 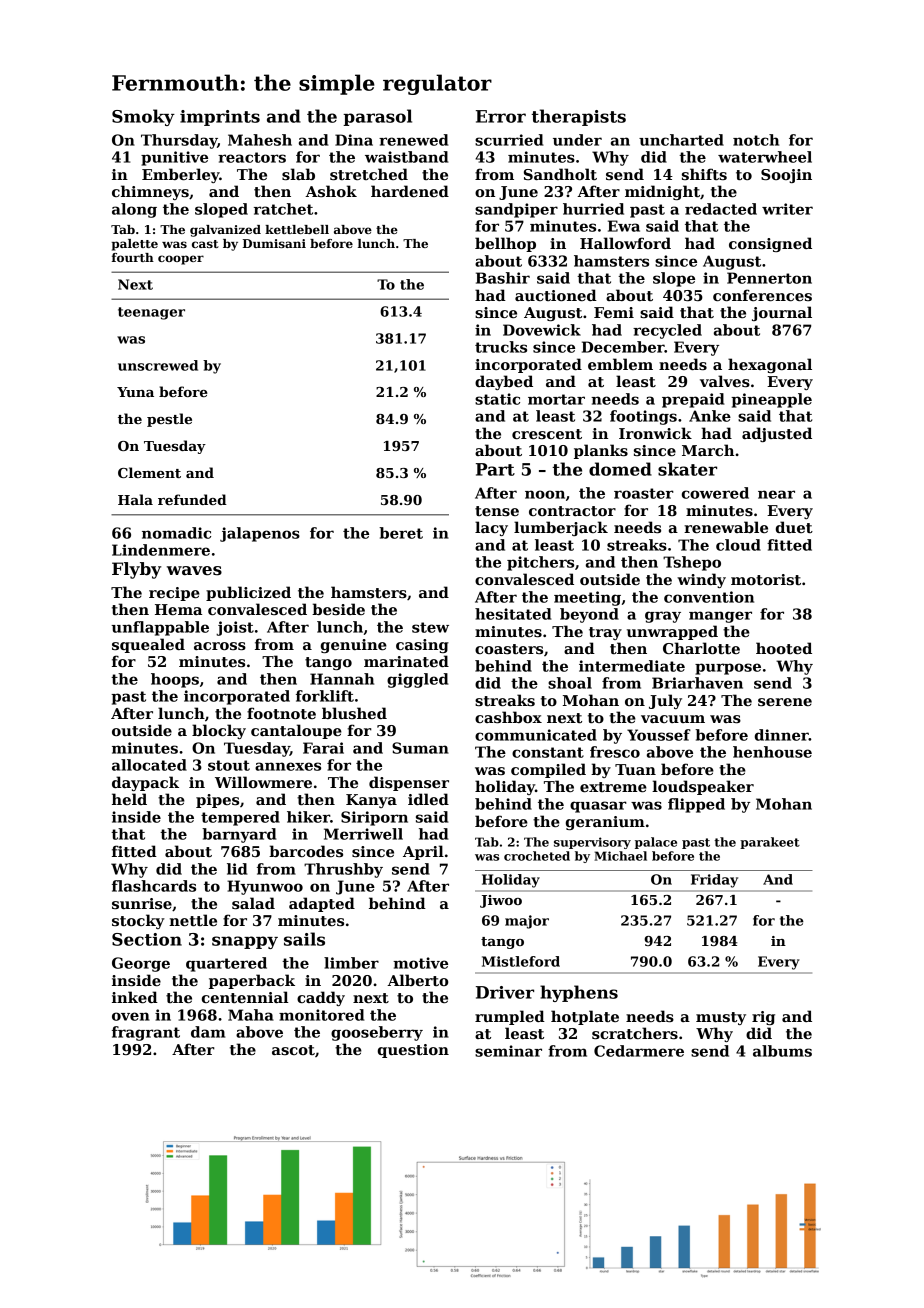 I want to click on Mahesh, so click(x=260, y=140).
